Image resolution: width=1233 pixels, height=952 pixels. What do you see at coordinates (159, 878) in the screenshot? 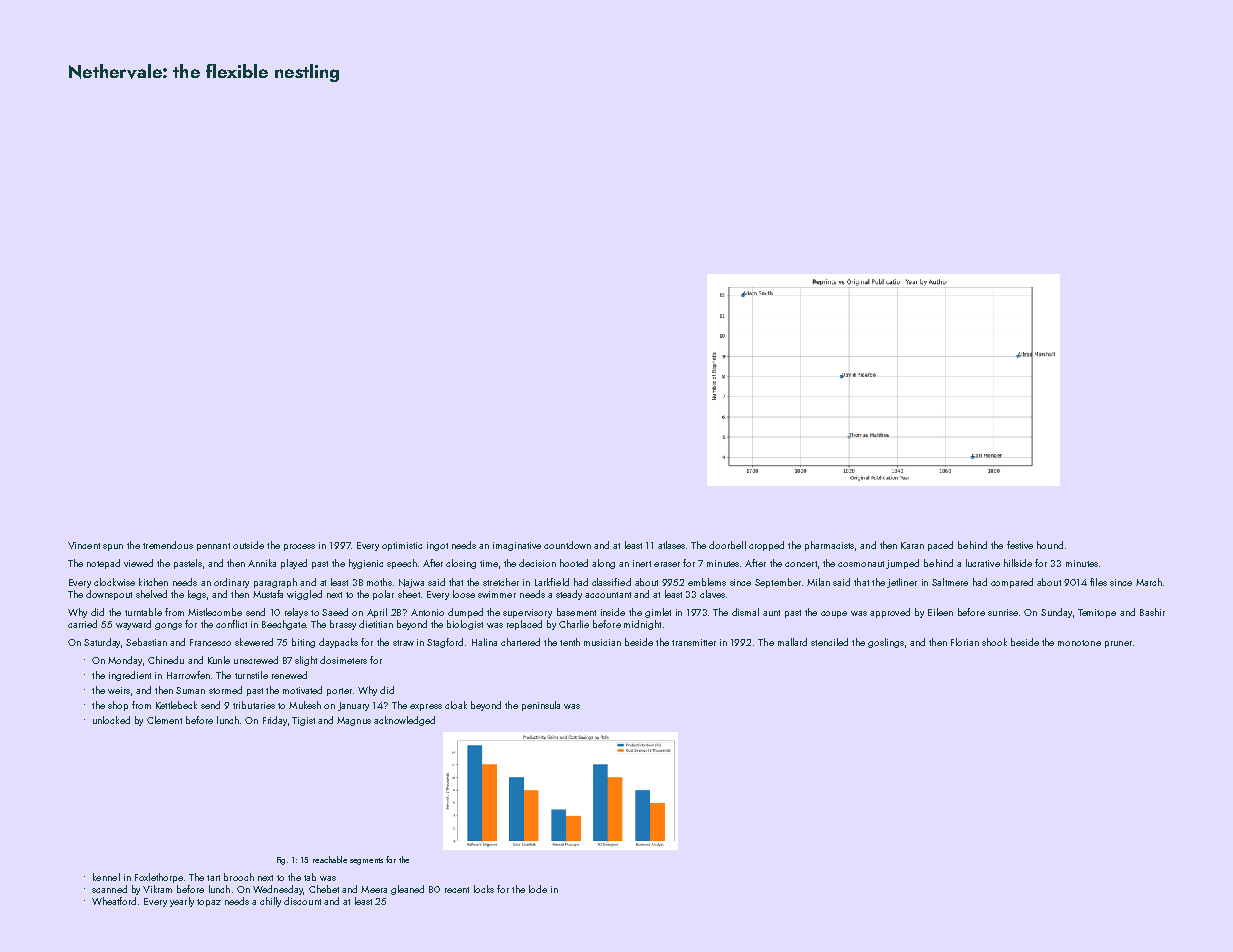
I see `Foxlethorpe` at bounding box center [159, 878].
